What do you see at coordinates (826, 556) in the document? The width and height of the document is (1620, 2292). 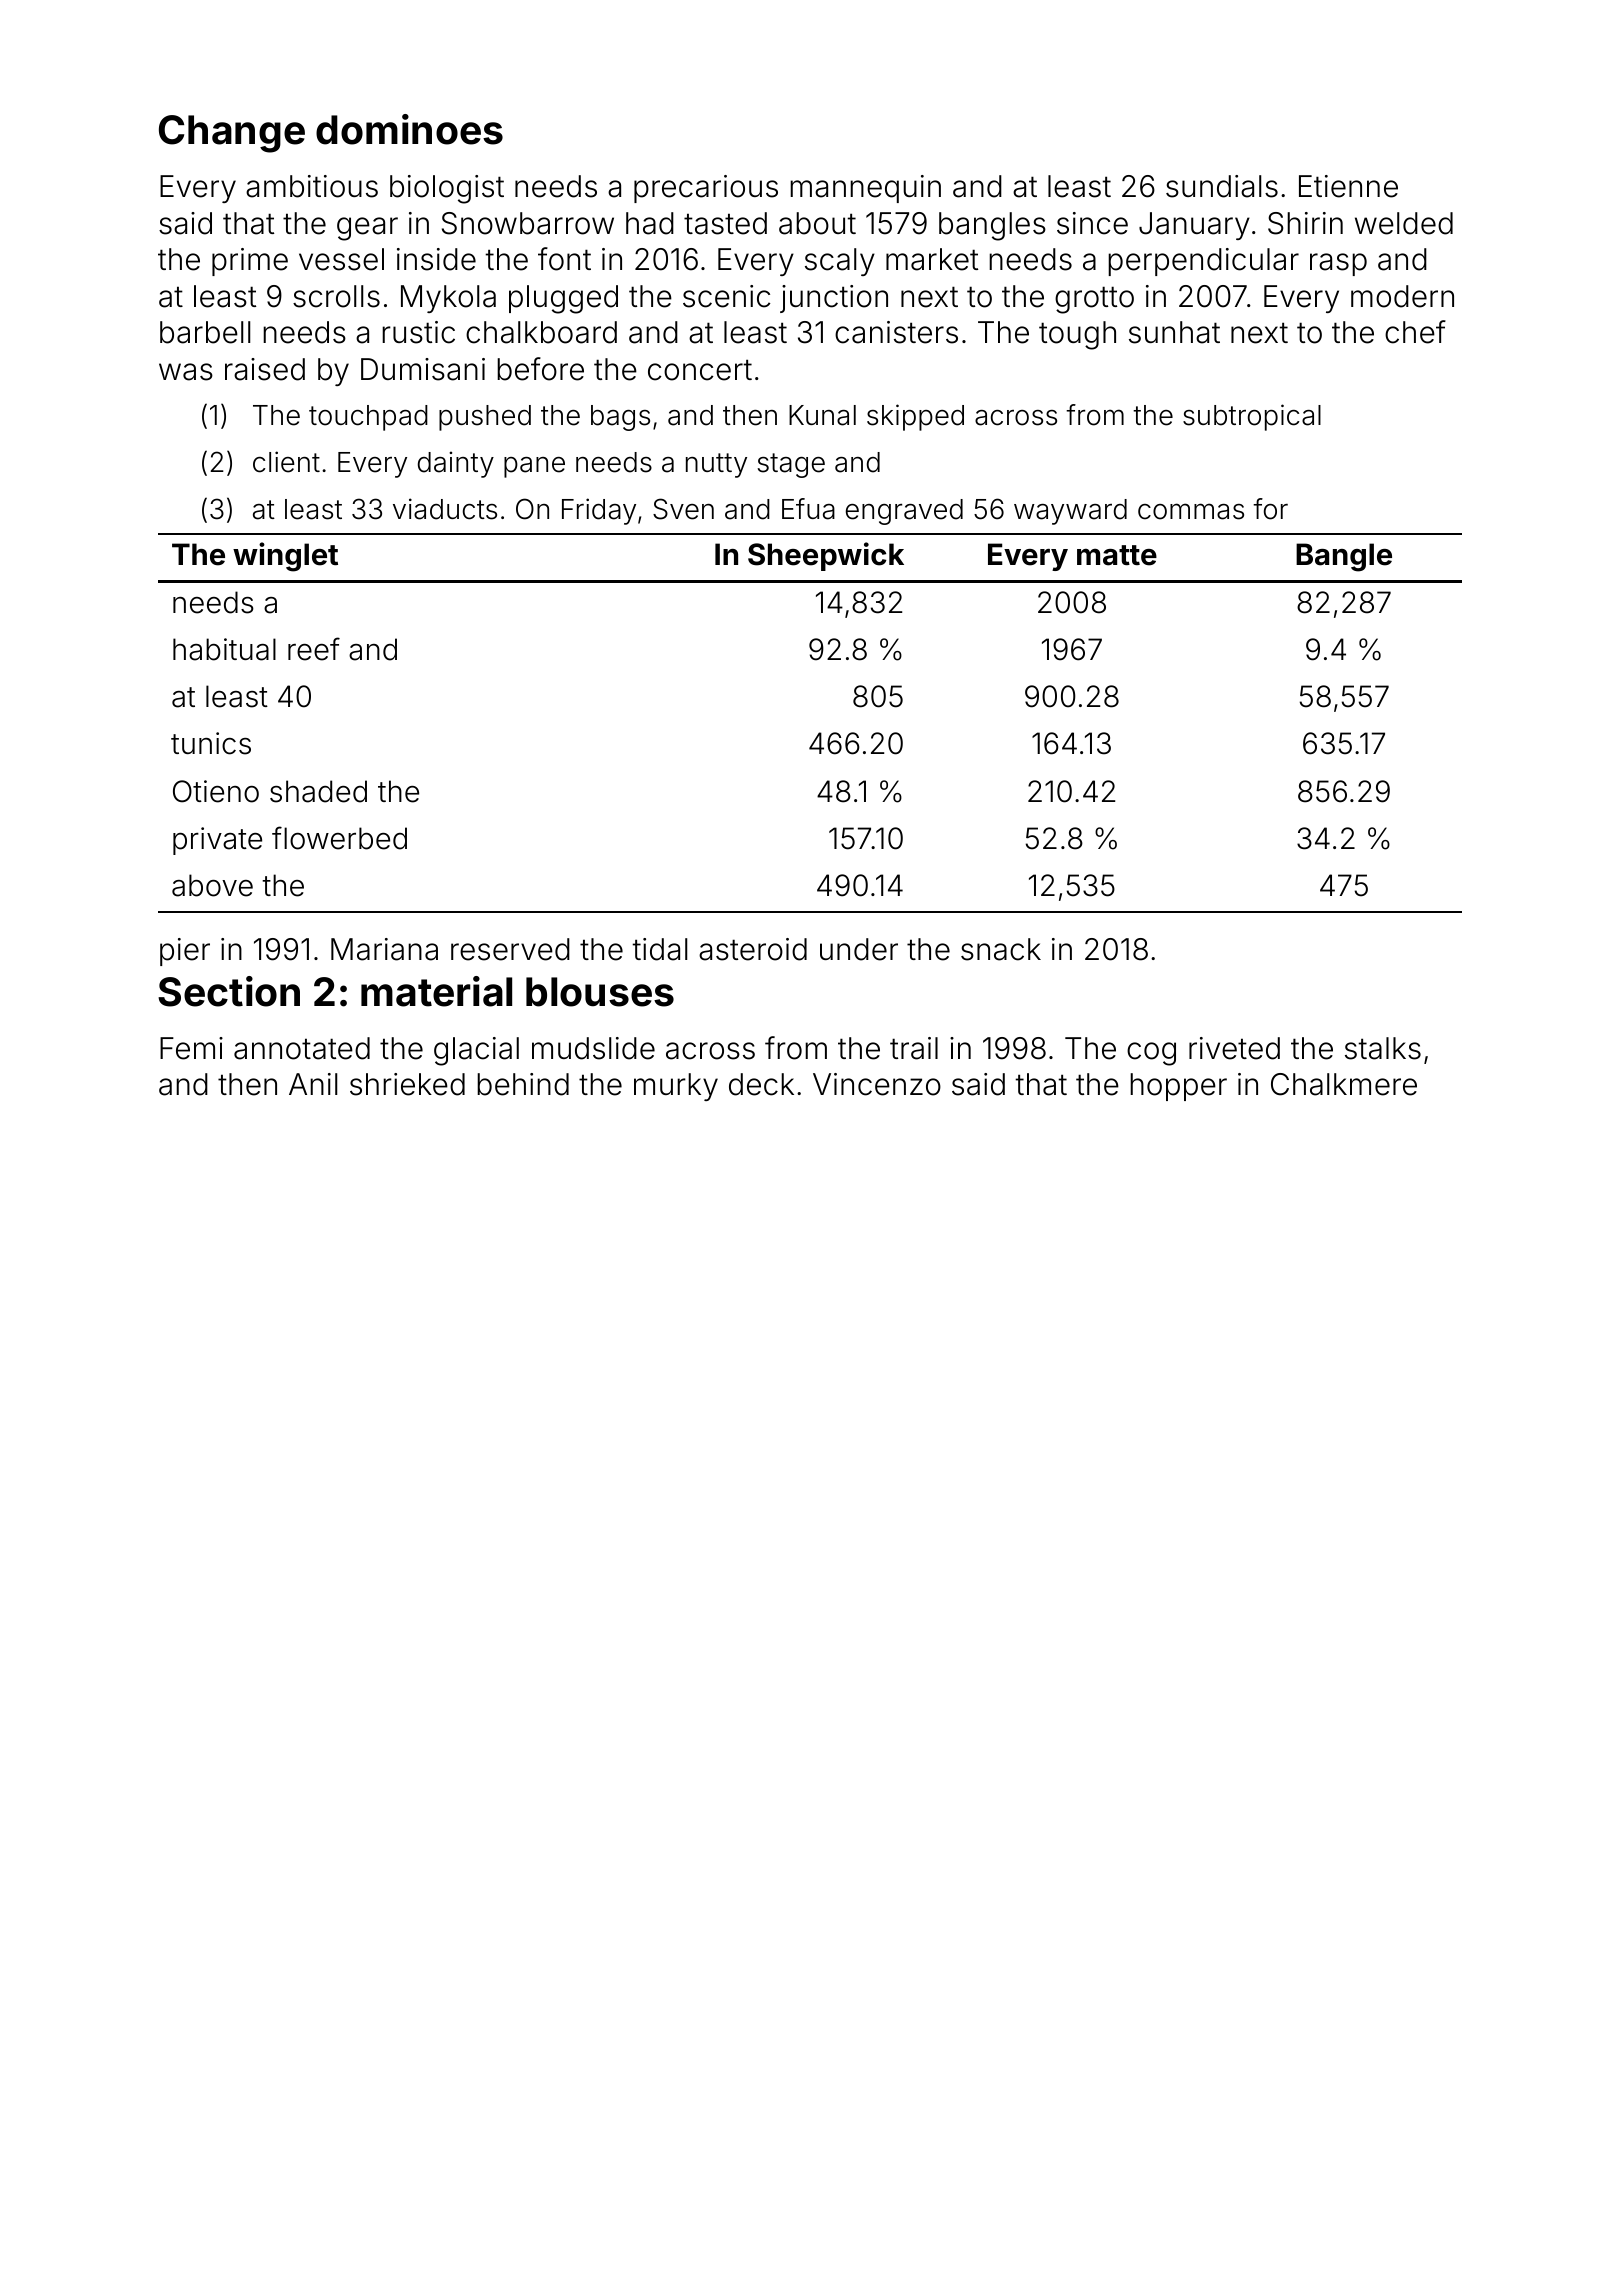 I see `Sheepwick` at bounding box center [826, 556].
